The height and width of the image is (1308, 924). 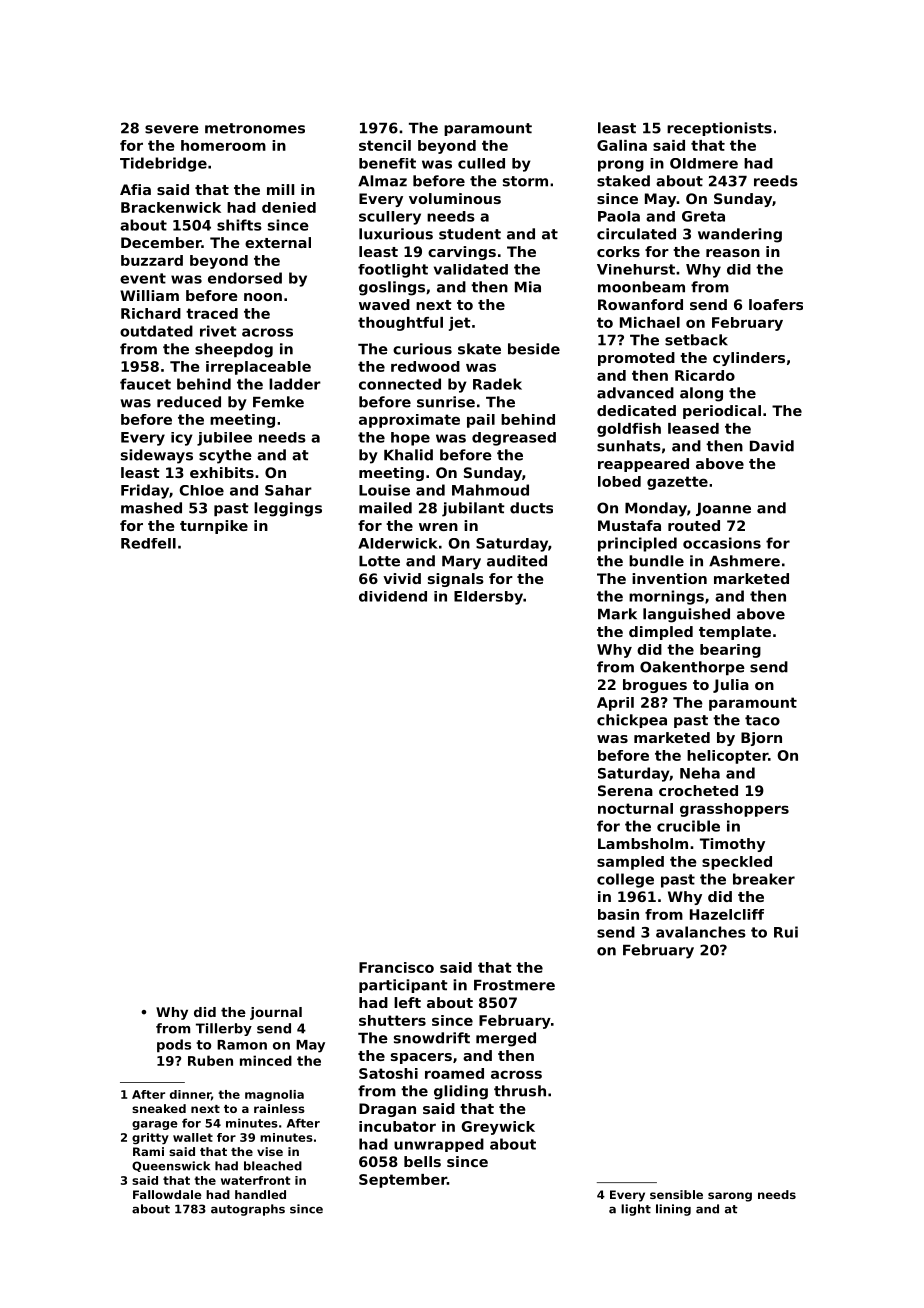 What do you see at coordinates (145, 384) in the image?
I see `faucet` at bounding box center [145, 384].
